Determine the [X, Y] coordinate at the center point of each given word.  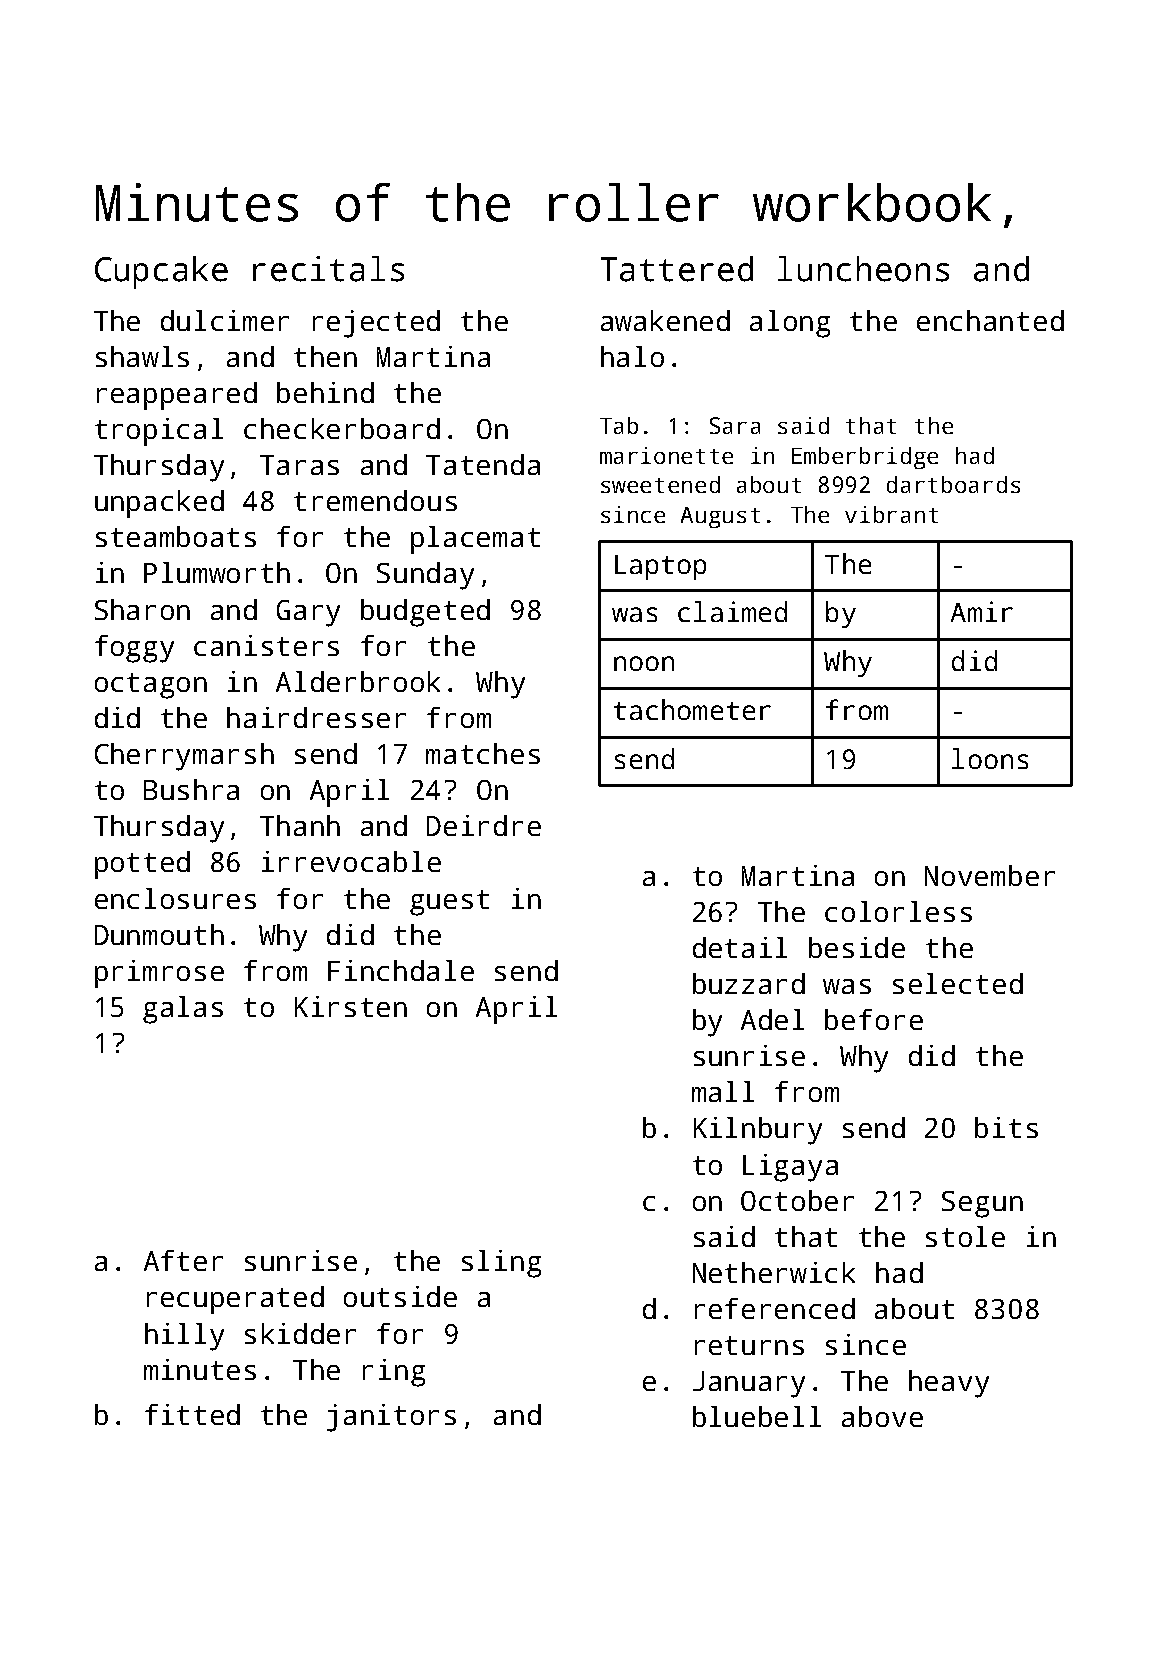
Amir [982, 611]
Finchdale [401, 970]
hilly [184, 1337]
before [874, 1019]
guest [449, 903]
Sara [735, 425]
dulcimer [225, 320]
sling [501, 1264]
